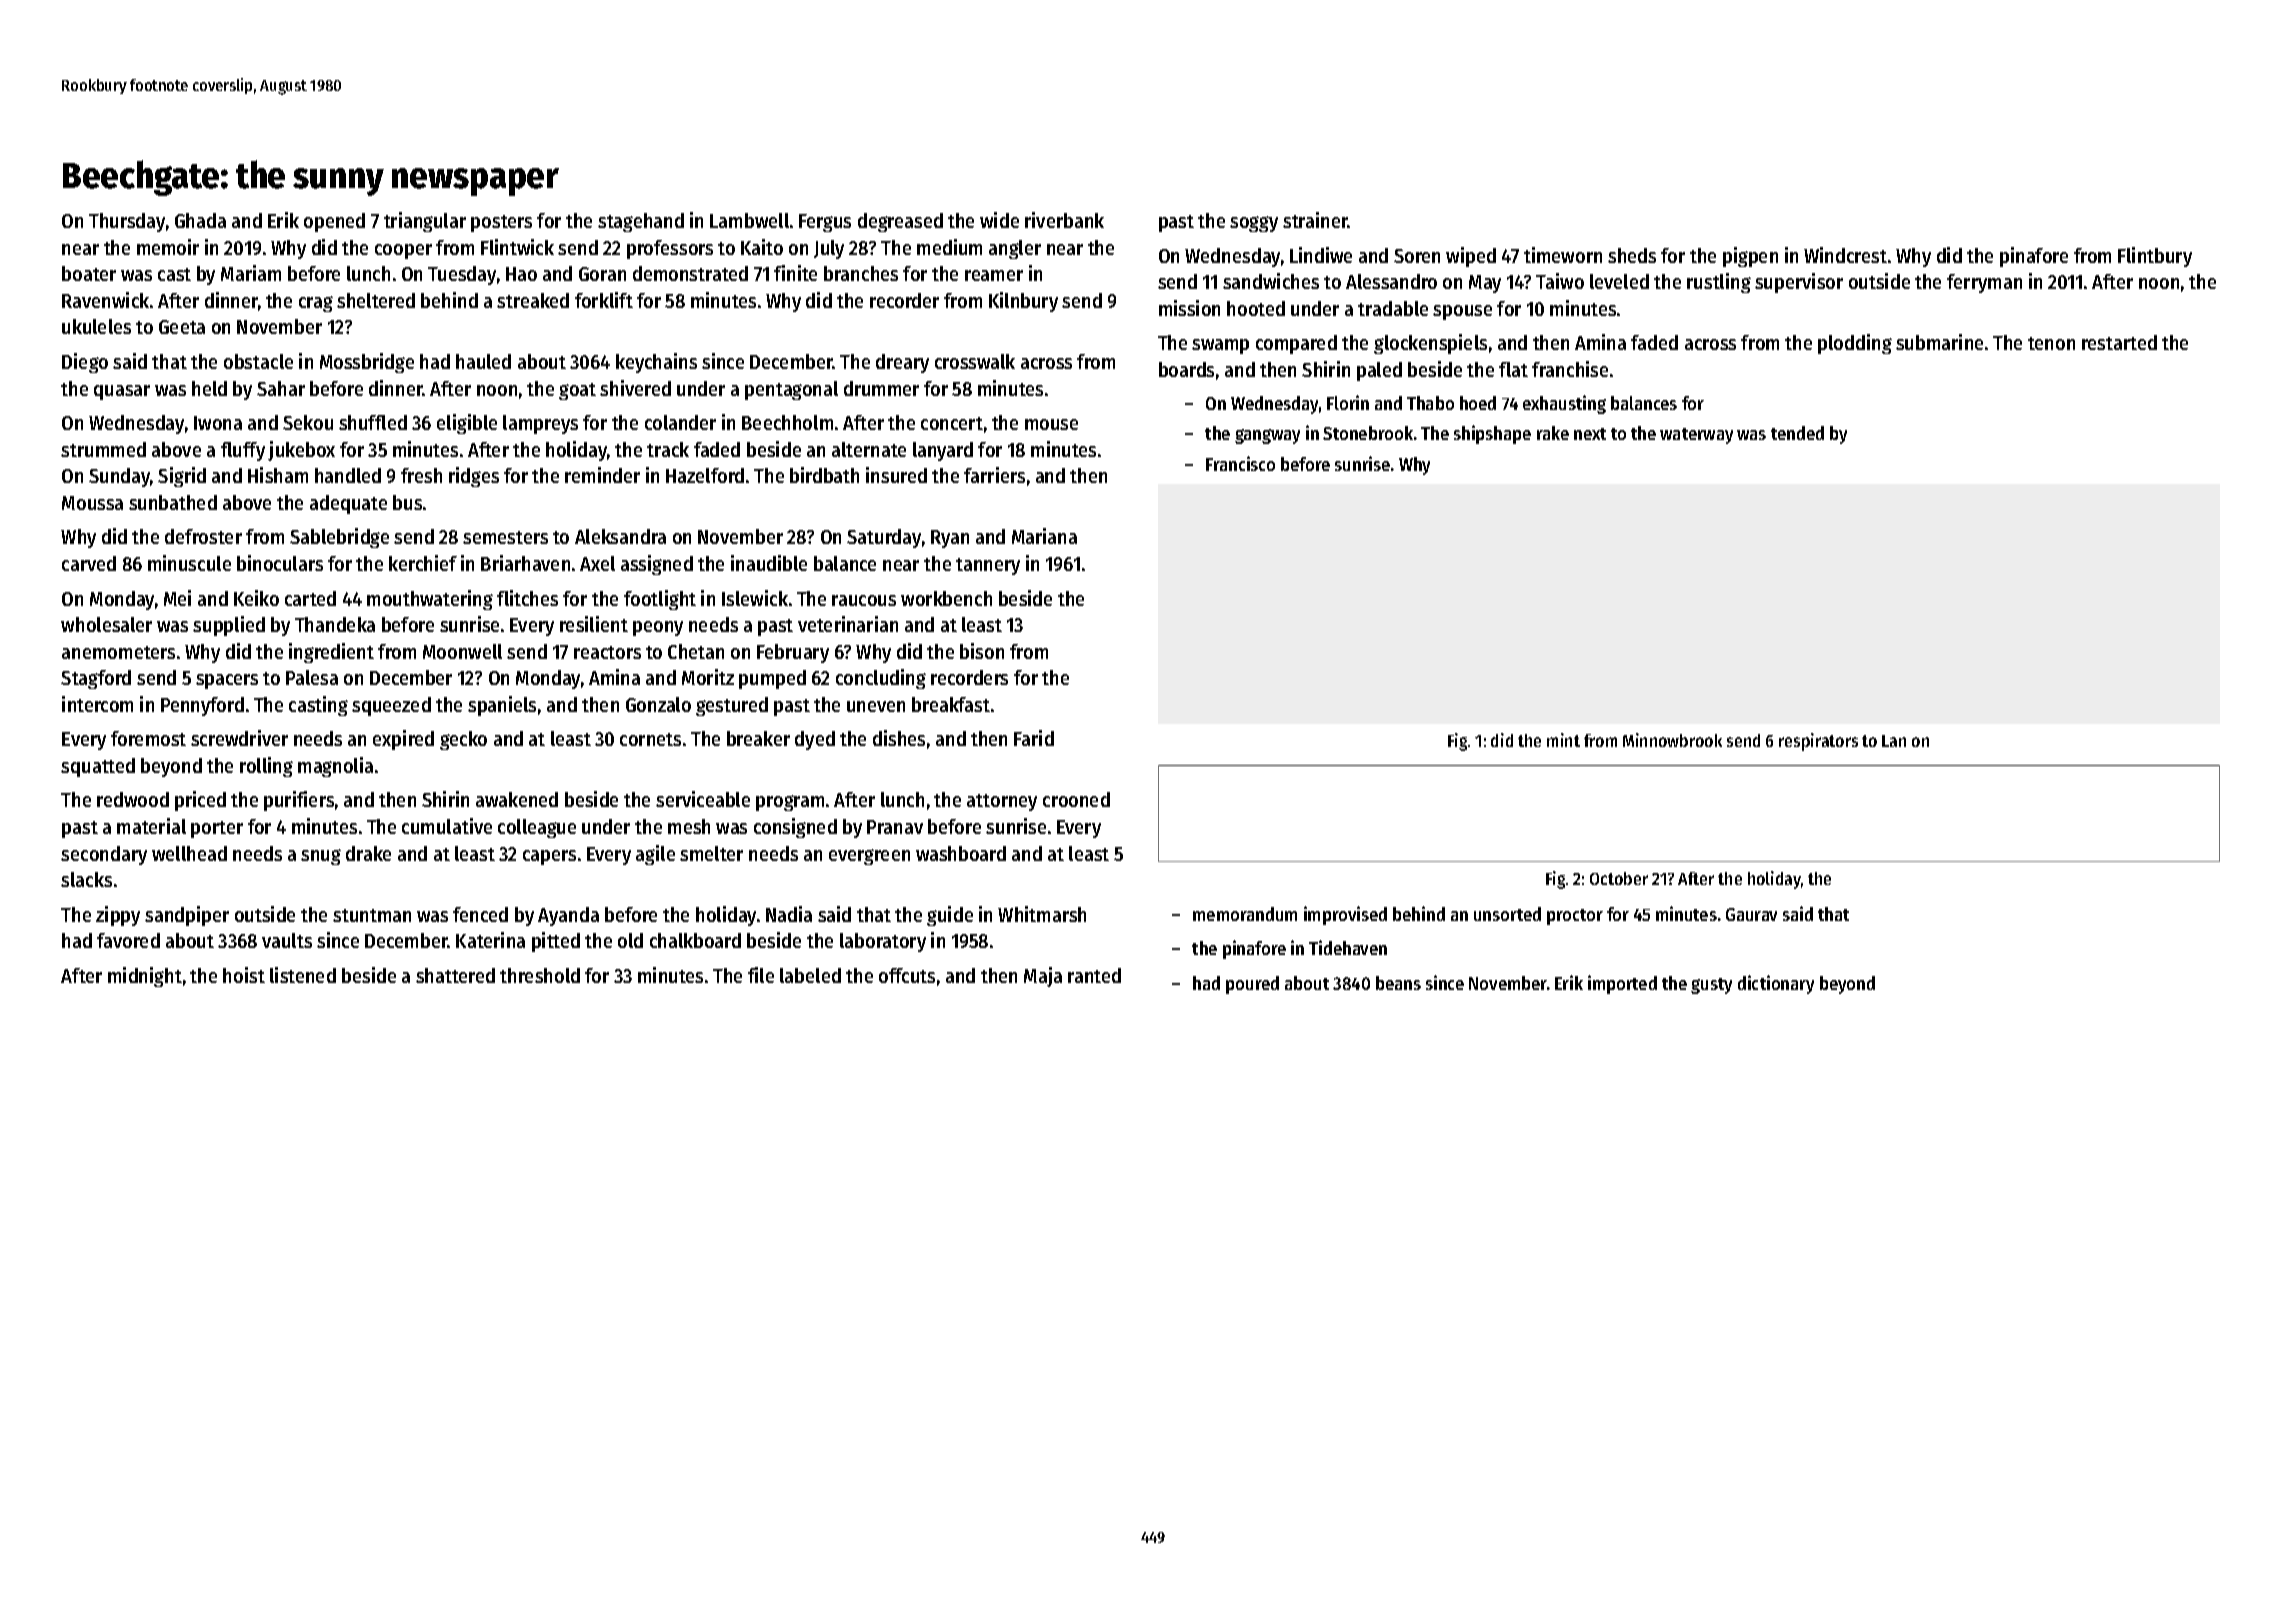 The width and height of the screenshot is (2282, 1614). Describe the element at coordinates (1015, 249) in the screenshot. I see `angler` at that location.
